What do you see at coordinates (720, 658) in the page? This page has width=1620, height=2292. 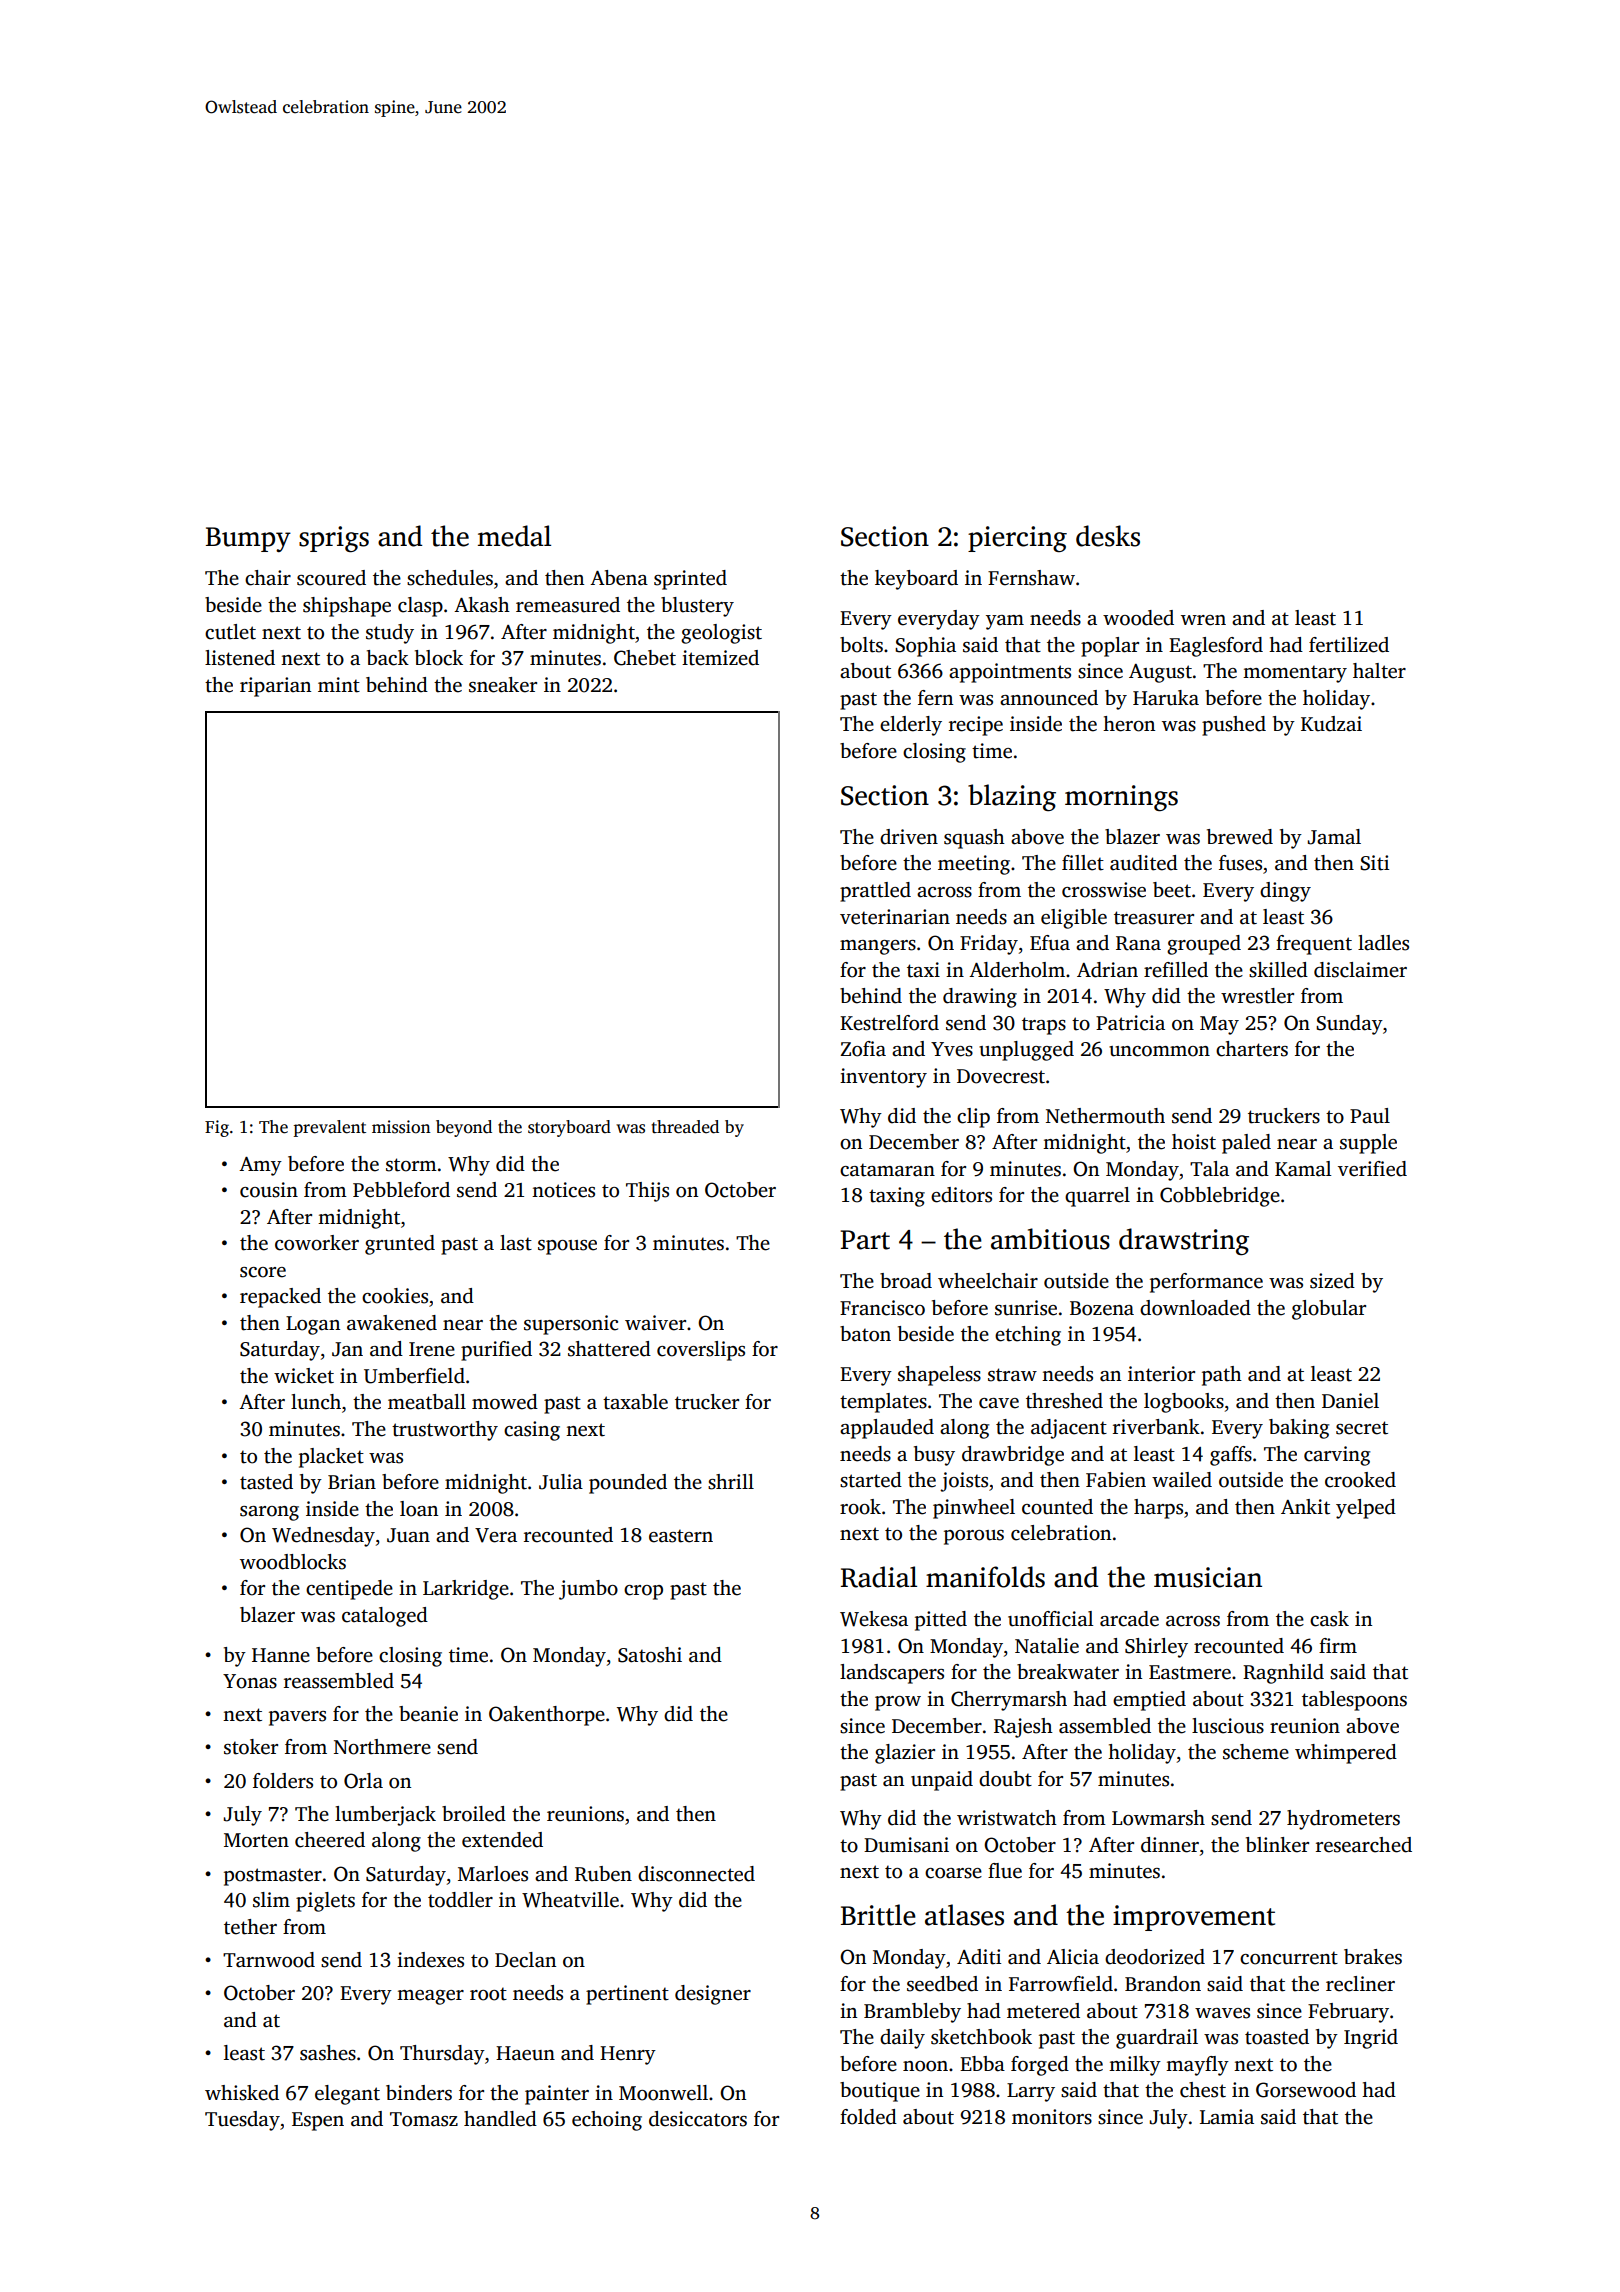 I see `itemized` at bounding box center [720, 658].
